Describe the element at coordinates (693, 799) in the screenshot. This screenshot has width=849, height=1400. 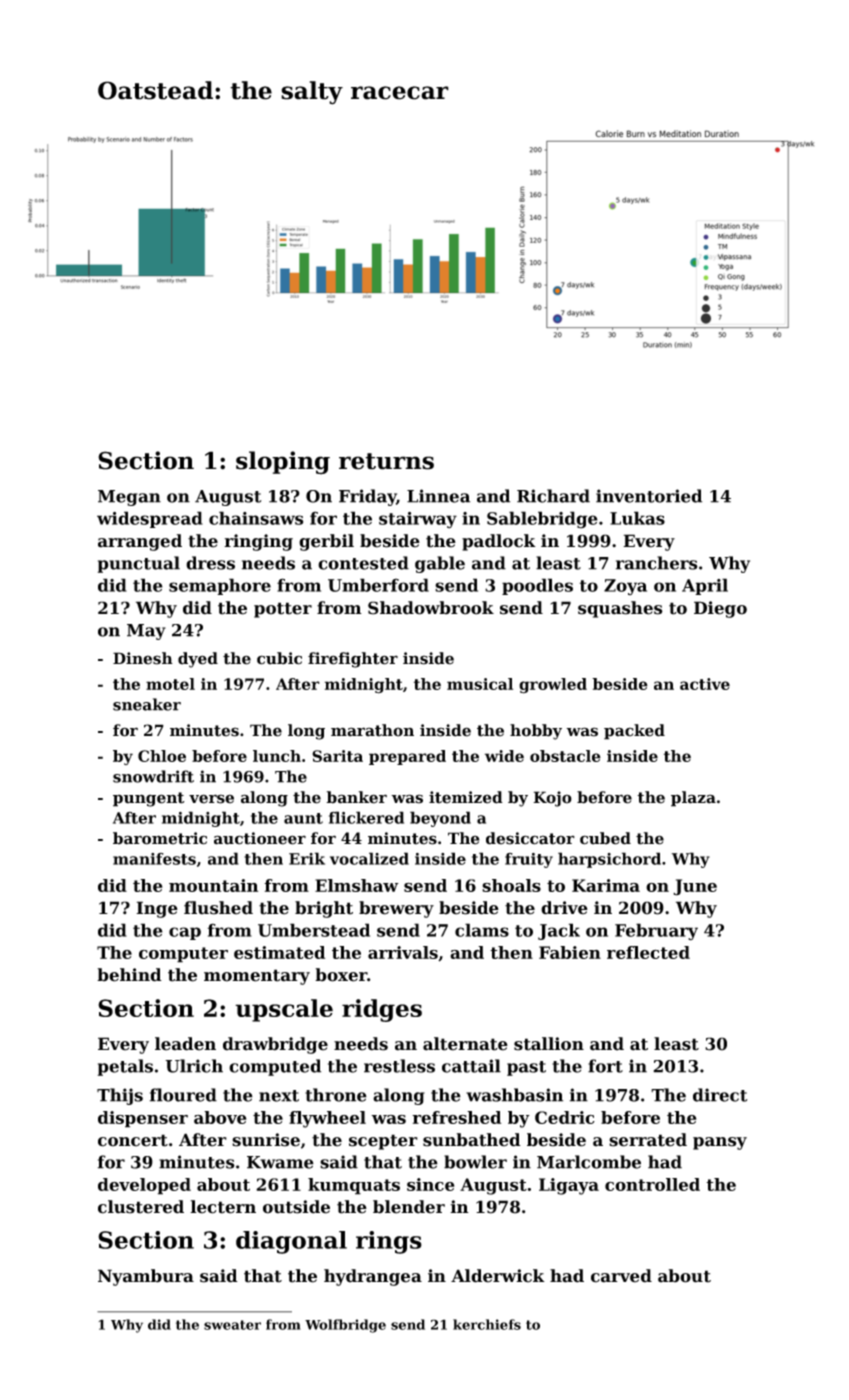
I see `plaza` at that location.
